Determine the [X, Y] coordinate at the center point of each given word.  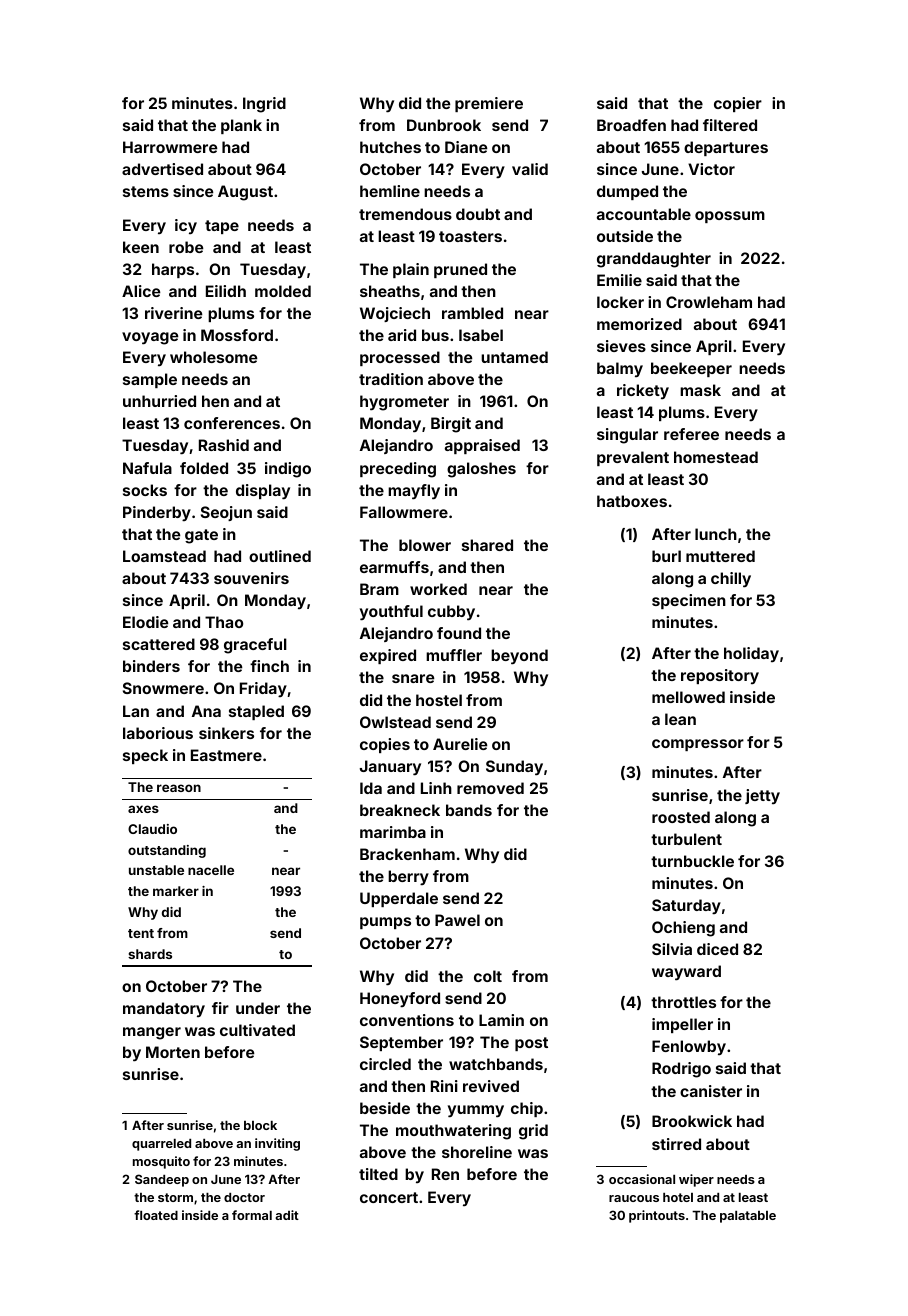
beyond [519, 657]
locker [620, 302]
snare [413, 678]
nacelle [211, 870]
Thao [224, 622]
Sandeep [162, 1180]
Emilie [619, 280]
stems [146, 191]
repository [720, 676]
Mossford [237, 335]
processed [400, 358]
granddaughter [654, 260]
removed [490, 788]
